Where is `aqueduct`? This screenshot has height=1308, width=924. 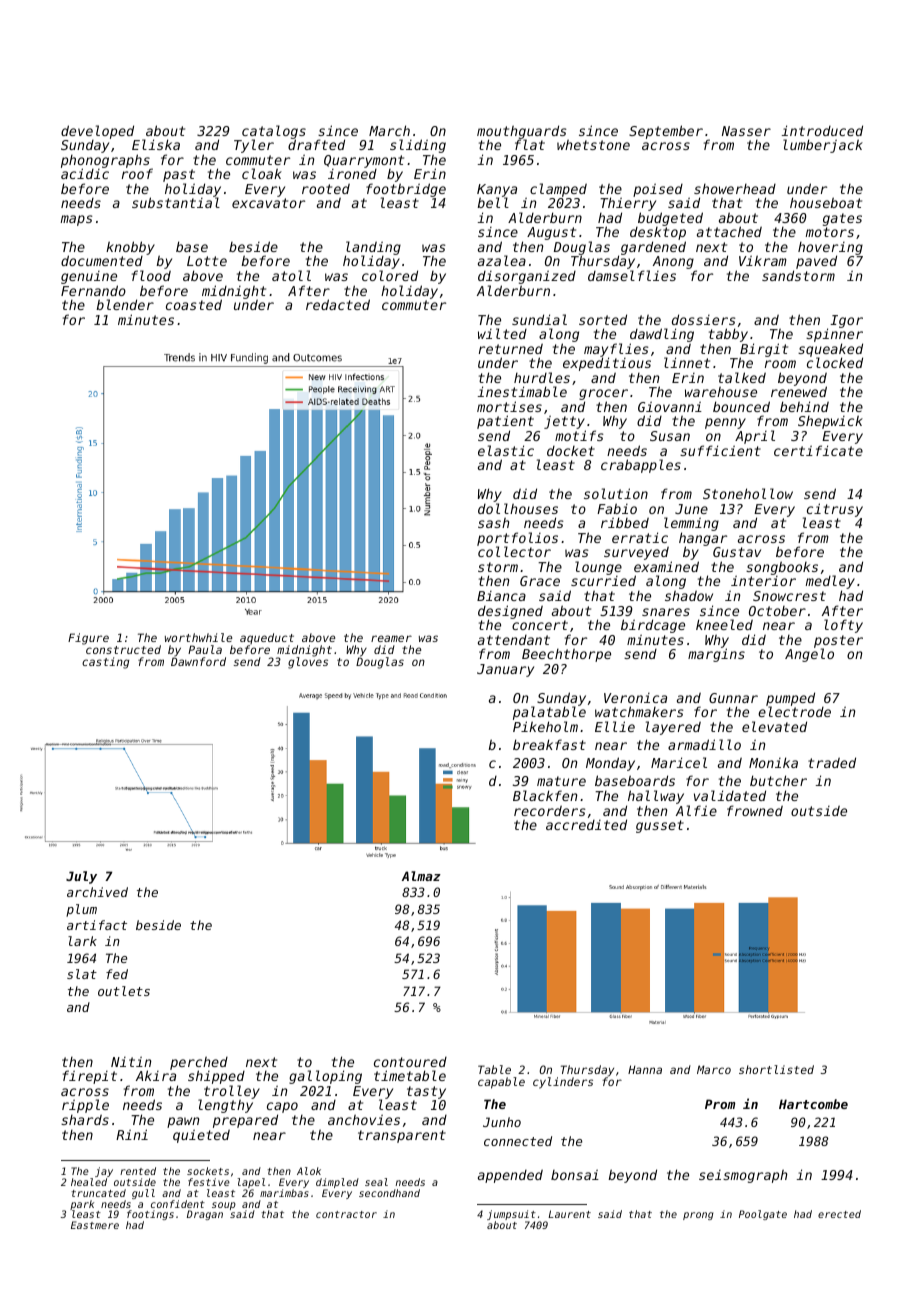
aqueduct is located at coordinates (267, 638).
